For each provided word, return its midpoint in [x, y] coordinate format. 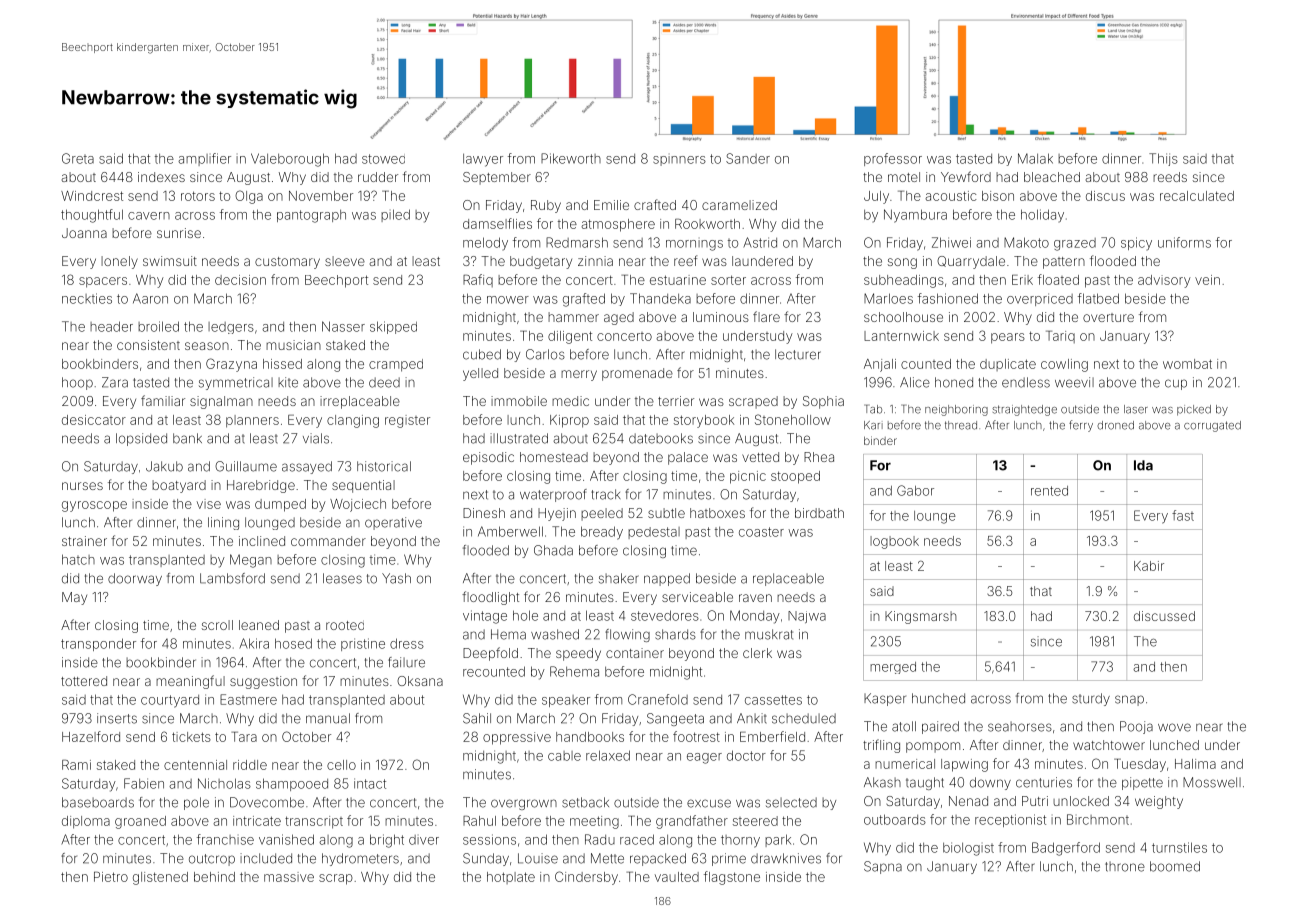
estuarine [678, 280]
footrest [696, 736]
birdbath [819, 513]
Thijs [1163, 159]
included [266, 858]
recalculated [1197, 196]
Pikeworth [571, 158]
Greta [78, 158]
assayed [307, 467]
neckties [87, 298]
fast [1183, 515]
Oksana [420, 681]
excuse [709, 803]
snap [1129, 700]
